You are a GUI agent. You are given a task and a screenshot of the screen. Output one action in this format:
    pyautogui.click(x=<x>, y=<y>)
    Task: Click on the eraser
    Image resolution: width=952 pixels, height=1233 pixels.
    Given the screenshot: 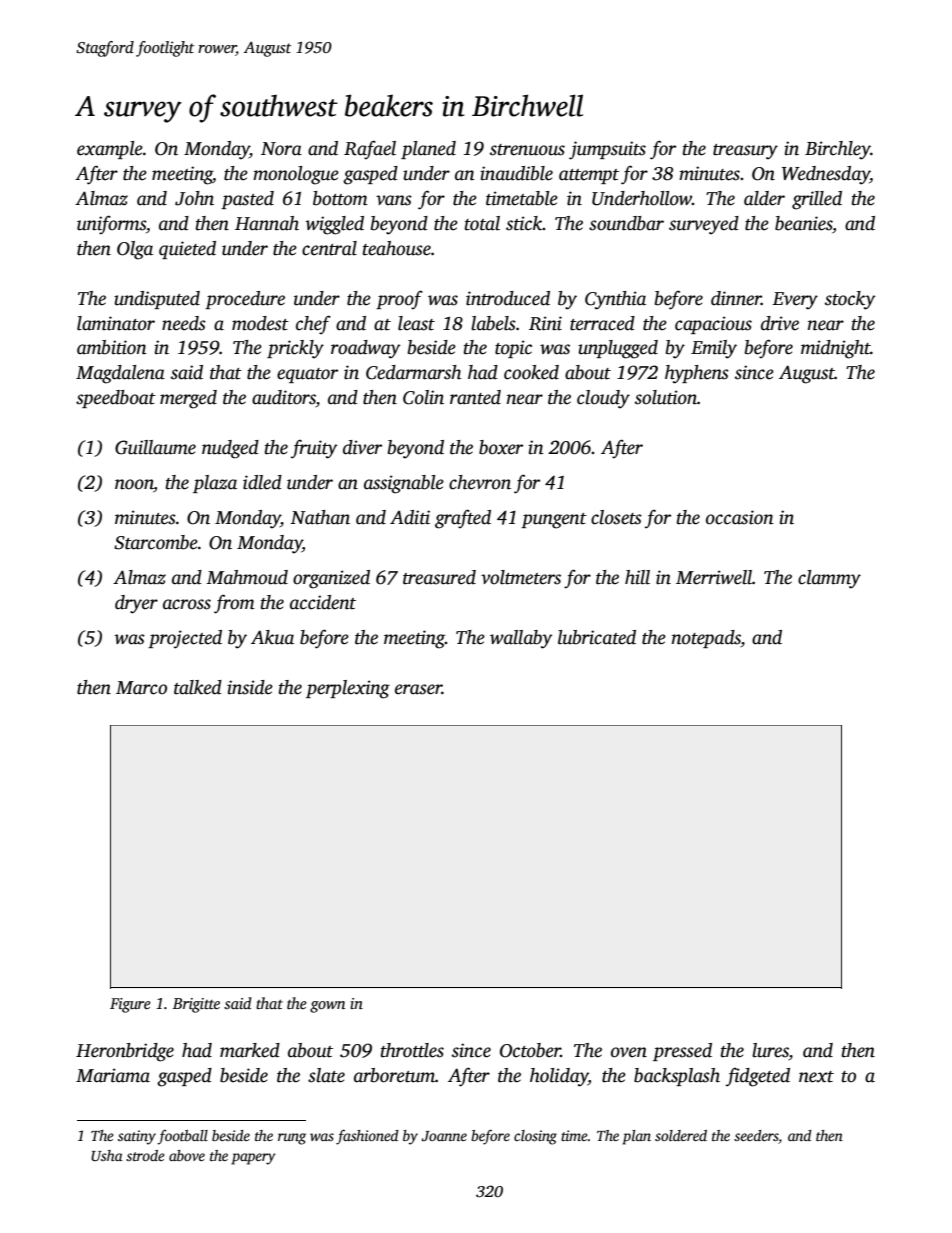 What is the action you would take?
    pyautogui.click(x=418, y=689)
